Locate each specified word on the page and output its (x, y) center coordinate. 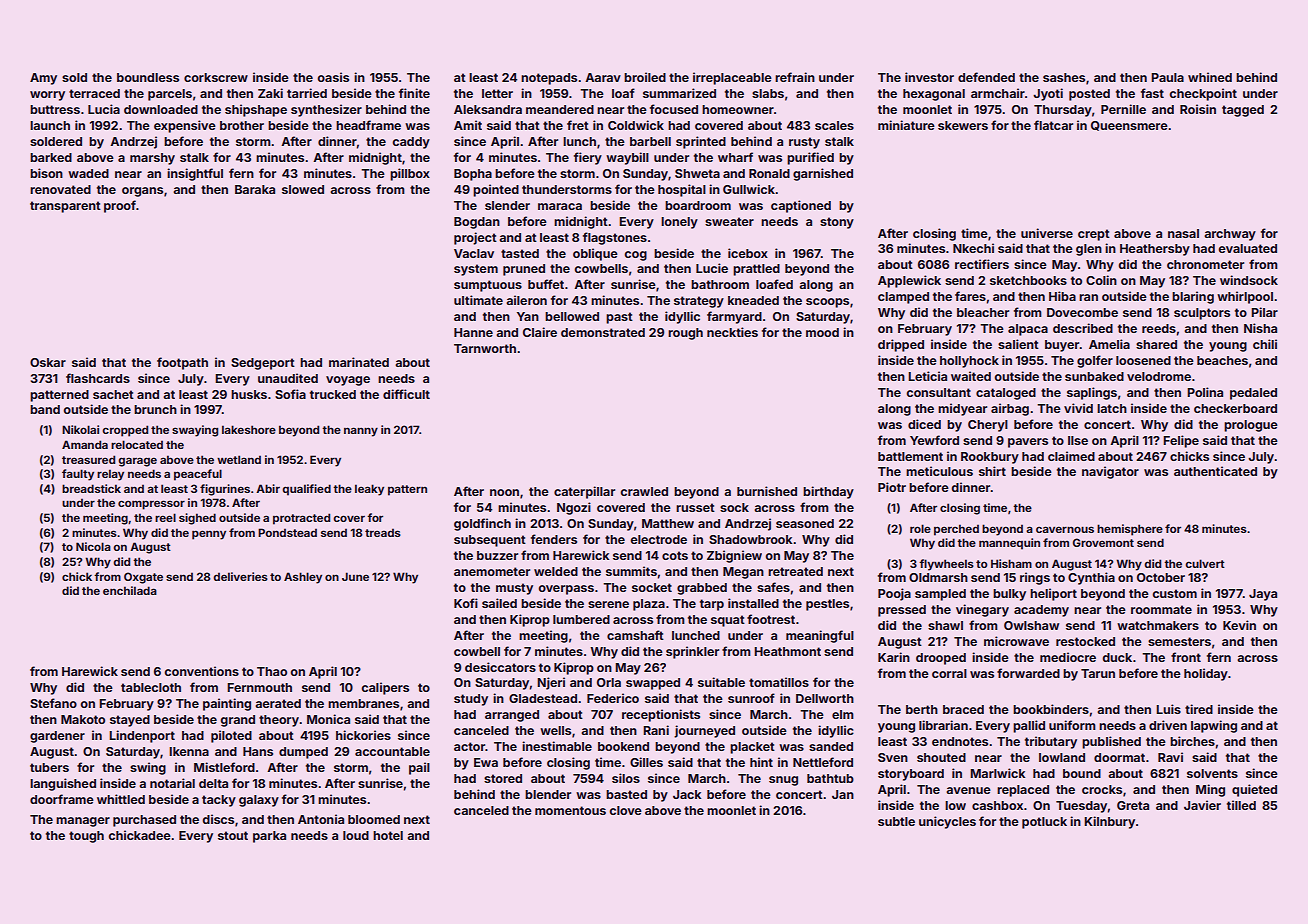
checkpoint (1203, 94)
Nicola (93, 546)
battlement (910, 456)
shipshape (256, 110)
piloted (231, 736)
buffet (546, 284)
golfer (1095, 361)
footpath (182, 363)
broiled (645, 77)
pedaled (1253, 394)
